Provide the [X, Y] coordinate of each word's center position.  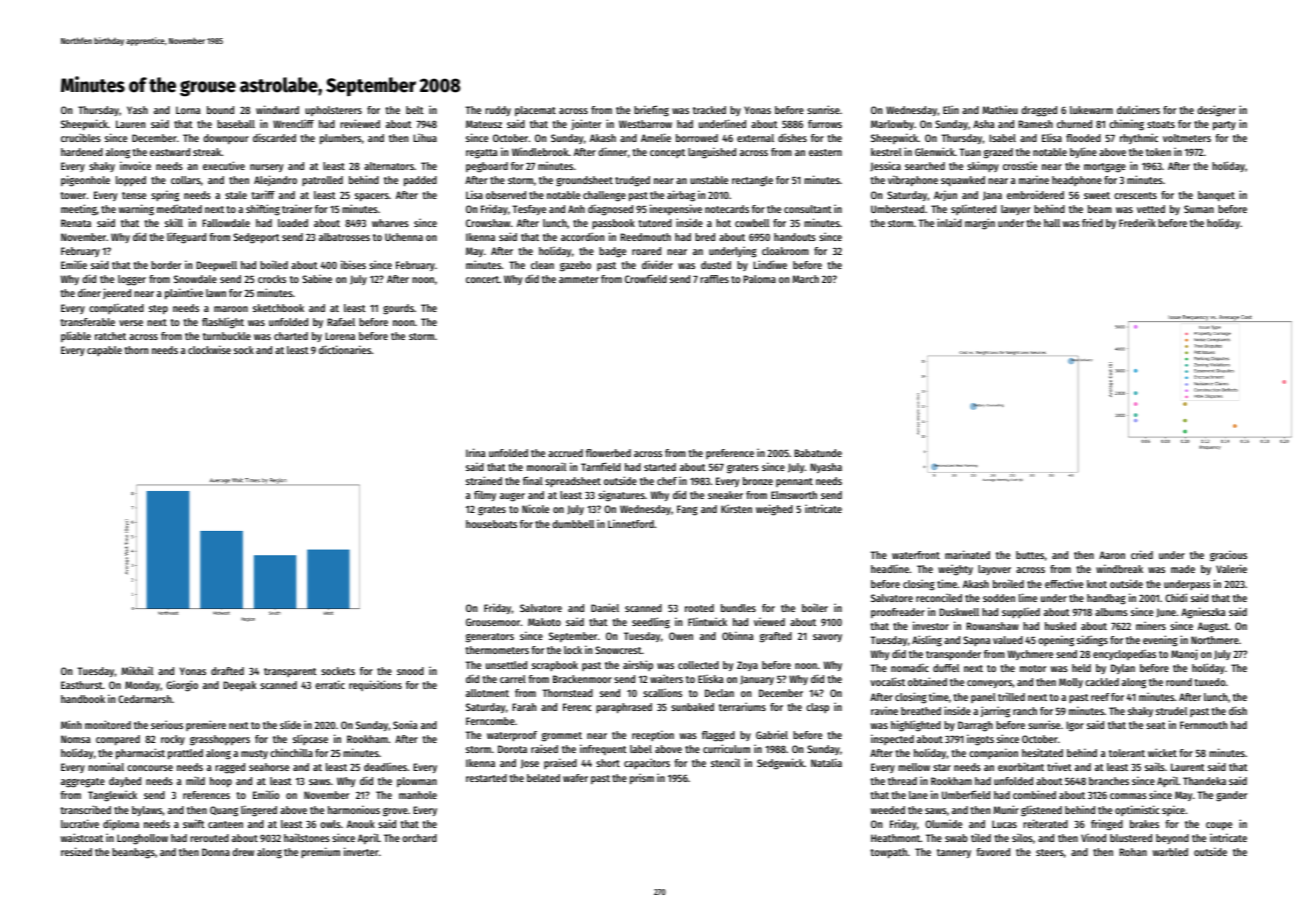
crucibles [81, 137]
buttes [1030, 555]
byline [1083, 152]
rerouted [209, 838]
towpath [888, 853]
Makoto [544, 622]
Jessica [885, 166]
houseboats [491, 524]
